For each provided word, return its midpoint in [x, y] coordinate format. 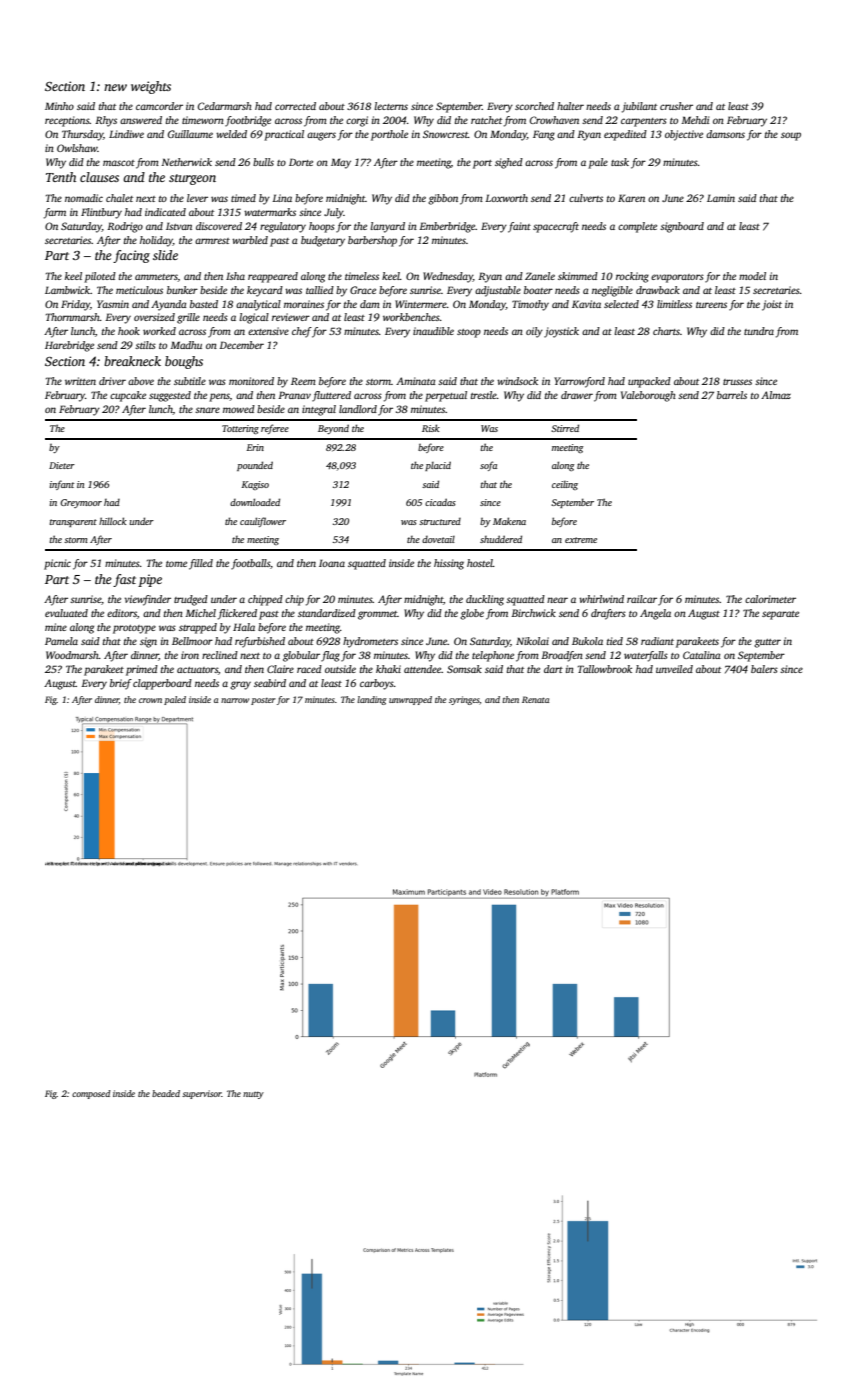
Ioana [332, 563]
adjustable [498, 291]
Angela [655, 614]
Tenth [61, 177]
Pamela [61, 641]
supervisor [202, 1094]
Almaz [776, 395]
